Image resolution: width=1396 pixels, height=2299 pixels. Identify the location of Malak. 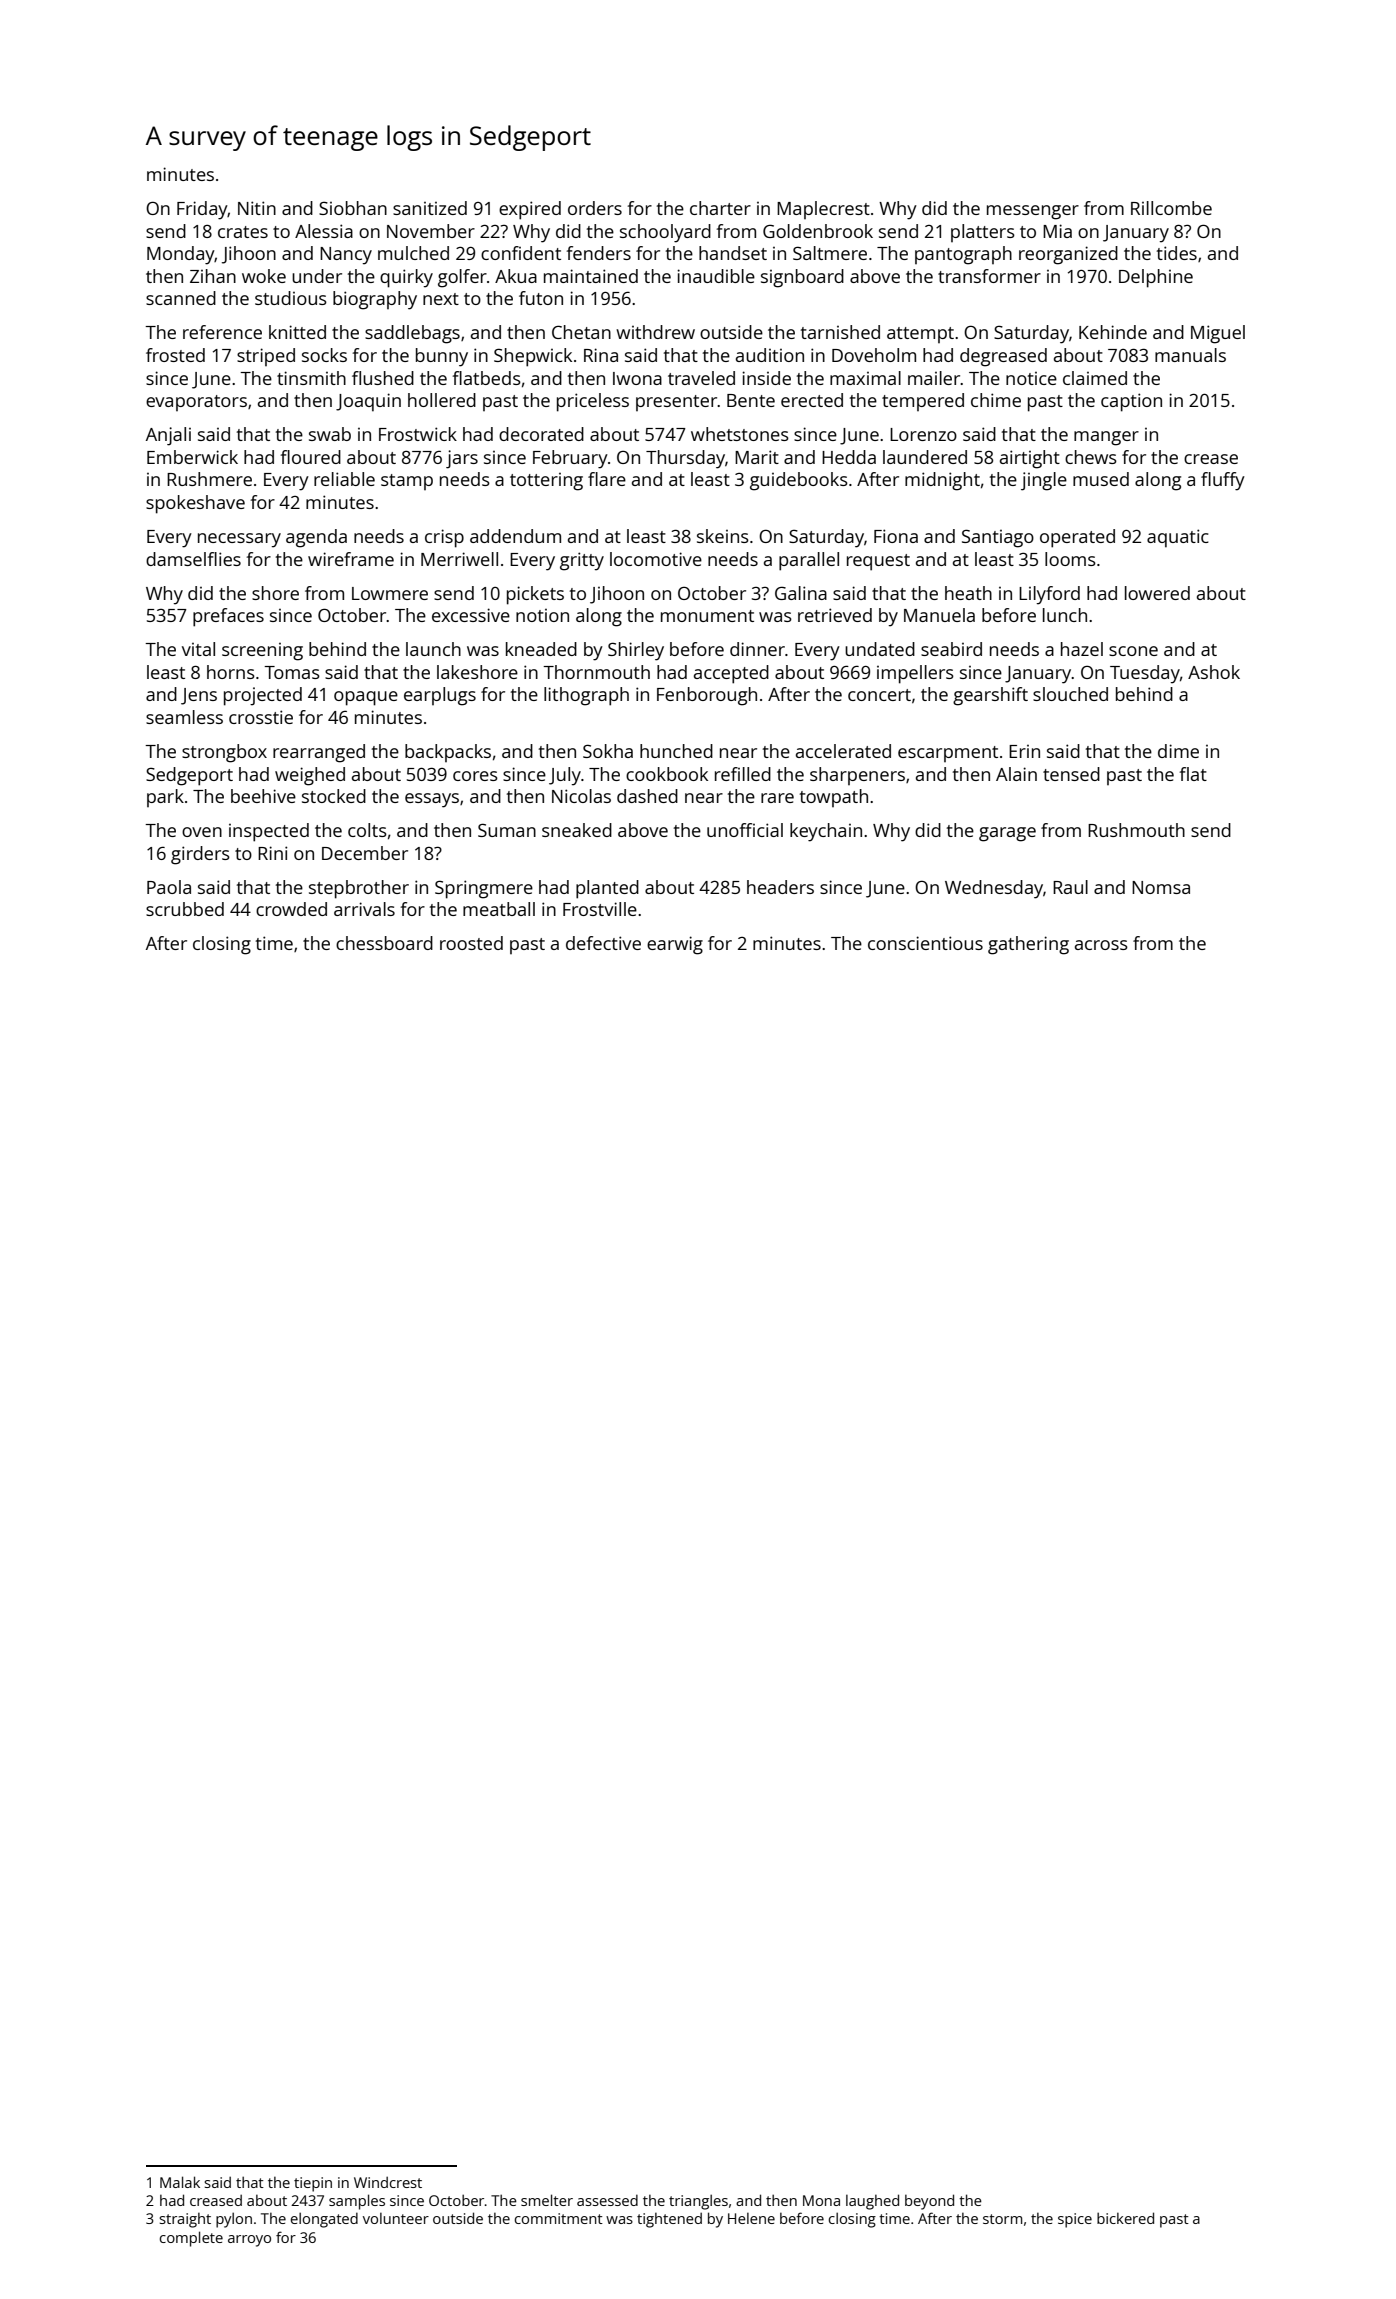
(180, 2182).
